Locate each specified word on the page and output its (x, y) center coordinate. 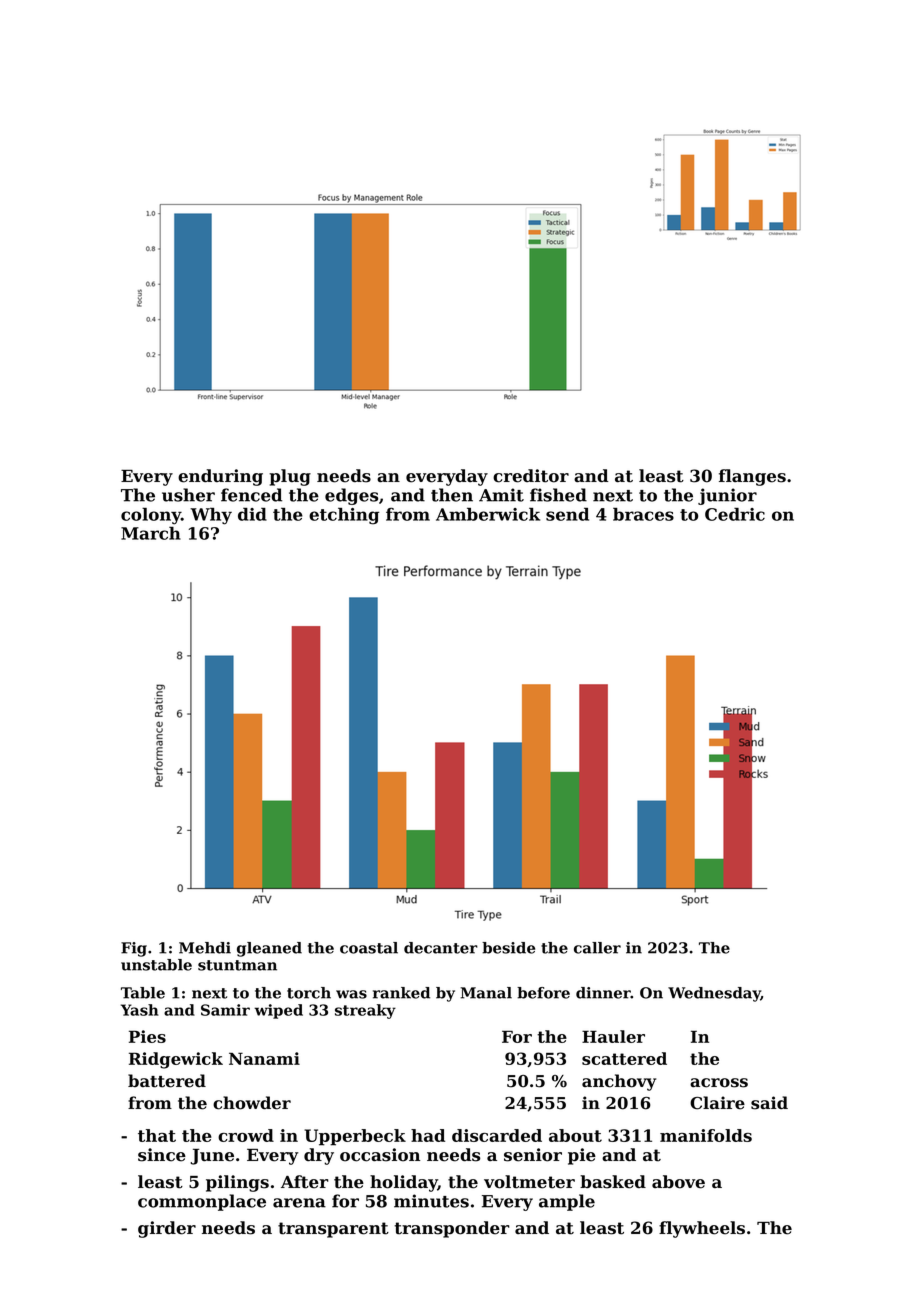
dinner (603, 993)
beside (508, 948)
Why (211, 516)
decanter (441, 948)
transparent (333, 1230)
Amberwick (488, 514)
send (567, 514)
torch (309, 993)
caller (597, 948)
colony (151, 516)
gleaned (269, 949)
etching (344, 516)
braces (643, 514)
